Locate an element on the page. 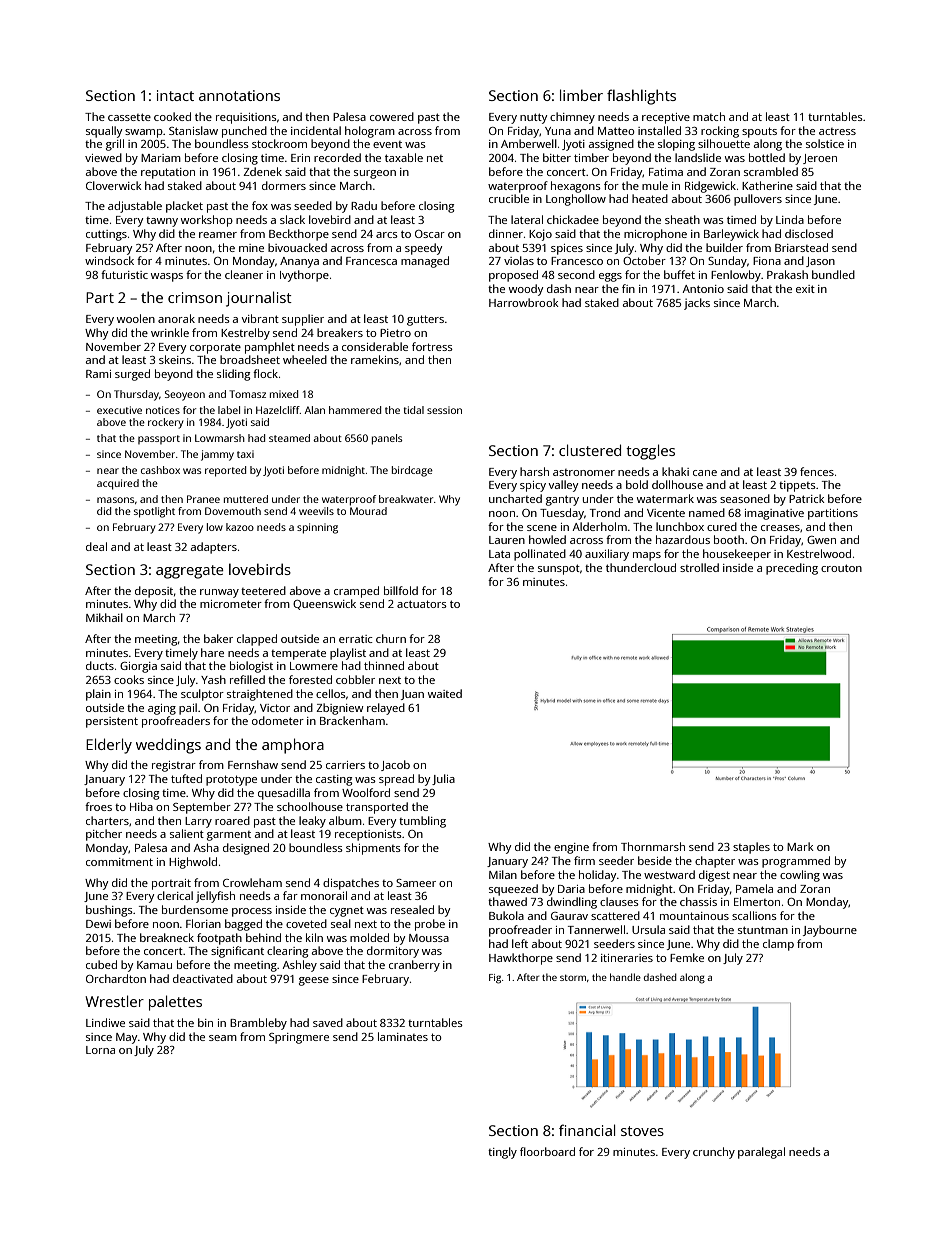  solstice is located at coordinates (825, 143).
